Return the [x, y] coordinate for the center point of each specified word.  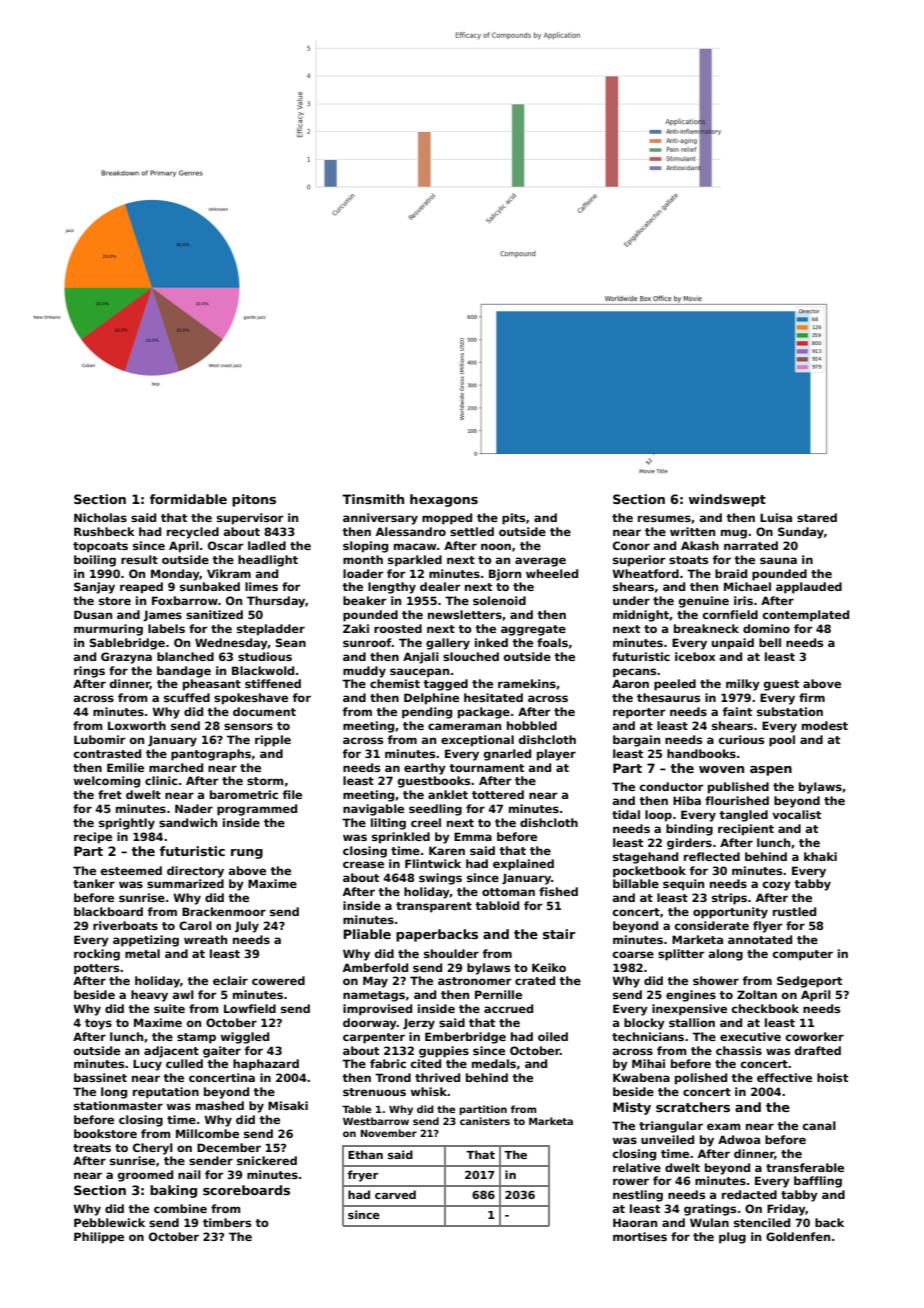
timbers [227, 1222]
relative [637, 1167]
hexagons [444, 500]
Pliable [367, 934]
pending [427, 713]
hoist [832, 1077]
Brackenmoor [224, 911]
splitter [681, 955]
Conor [631, 545]
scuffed [187, 697]
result [139, 559]
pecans [634, 673]
